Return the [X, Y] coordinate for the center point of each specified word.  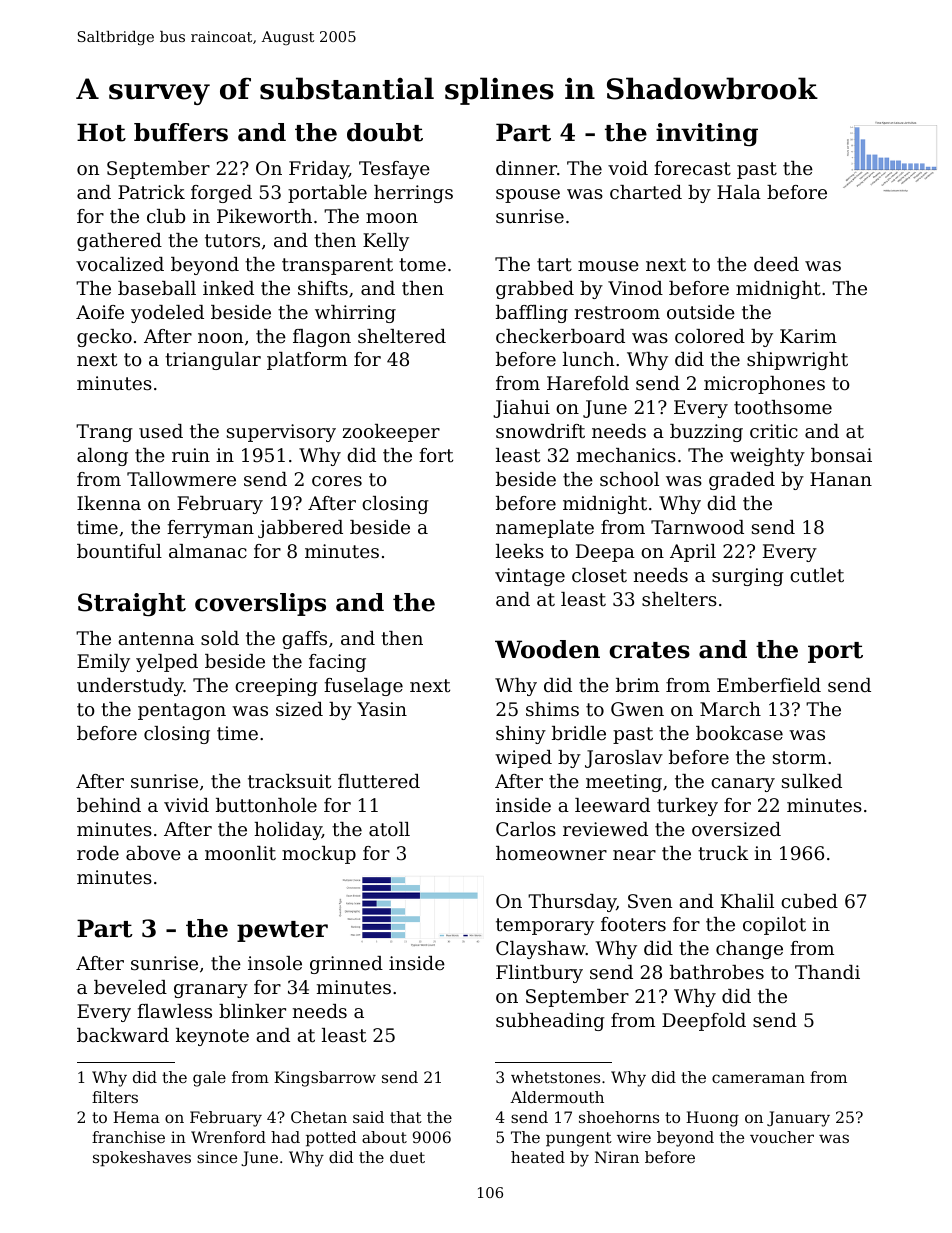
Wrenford [228, 1137]
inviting [707, 134]
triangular [213, 361]
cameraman [758, 1078]
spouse [528, 196]
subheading [550, 1022]
